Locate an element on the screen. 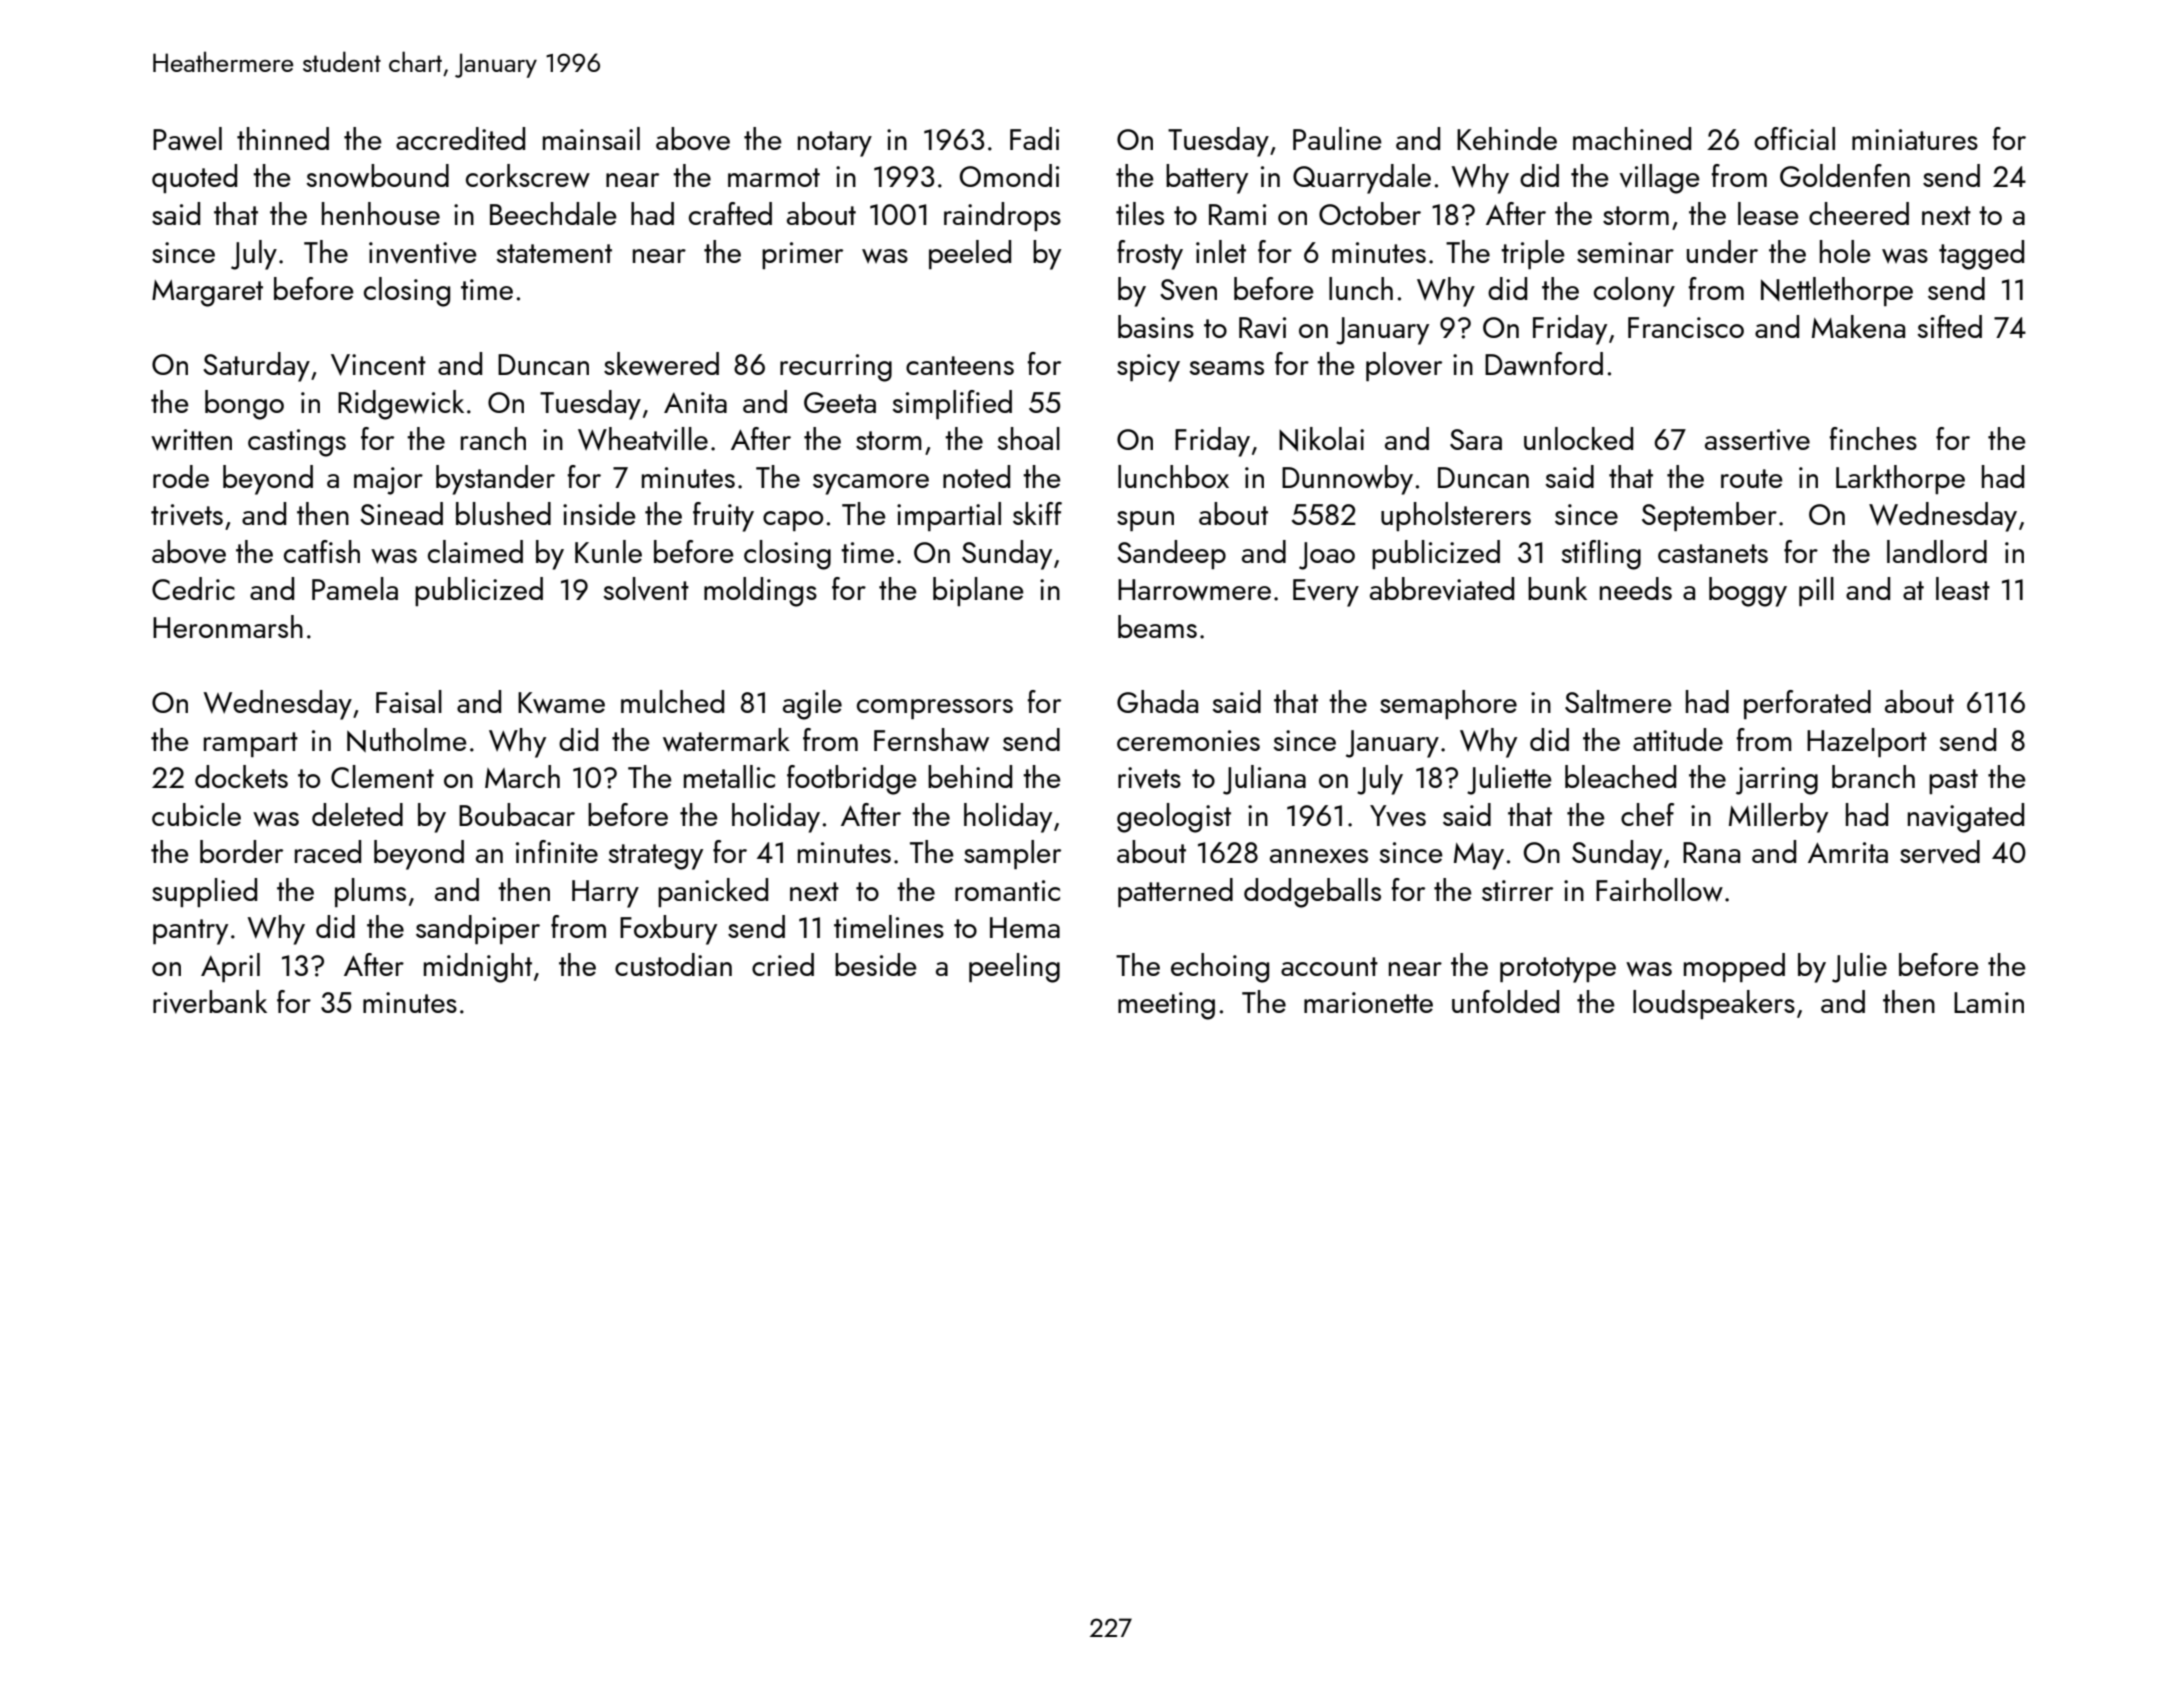 This screenshot has width=2178, height=1683. Goldenfen is located at coordinates (1845, 175).
